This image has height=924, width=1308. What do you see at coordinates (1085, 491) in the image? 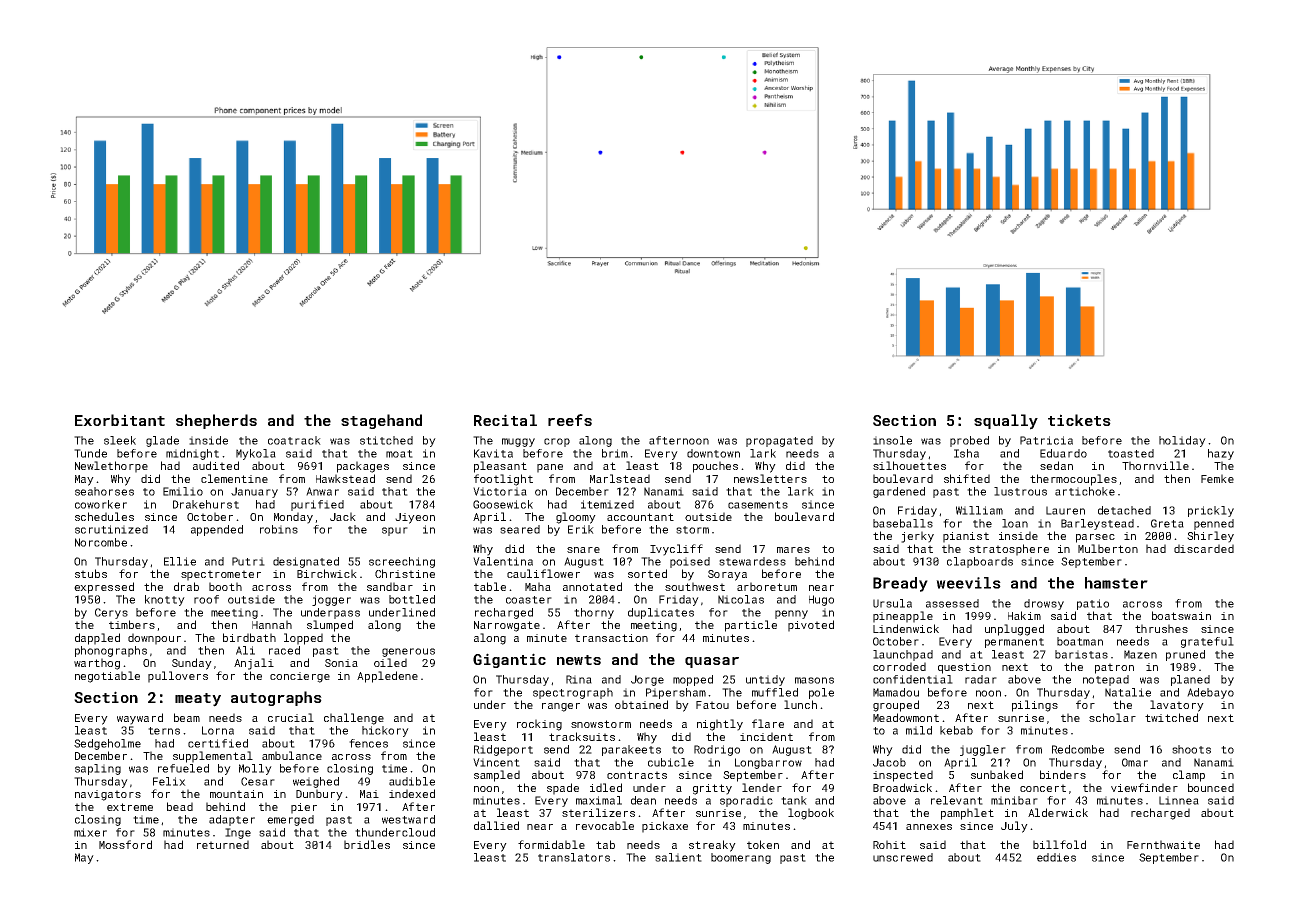
I see `artichoke` at bounding box center [1085, 491].
